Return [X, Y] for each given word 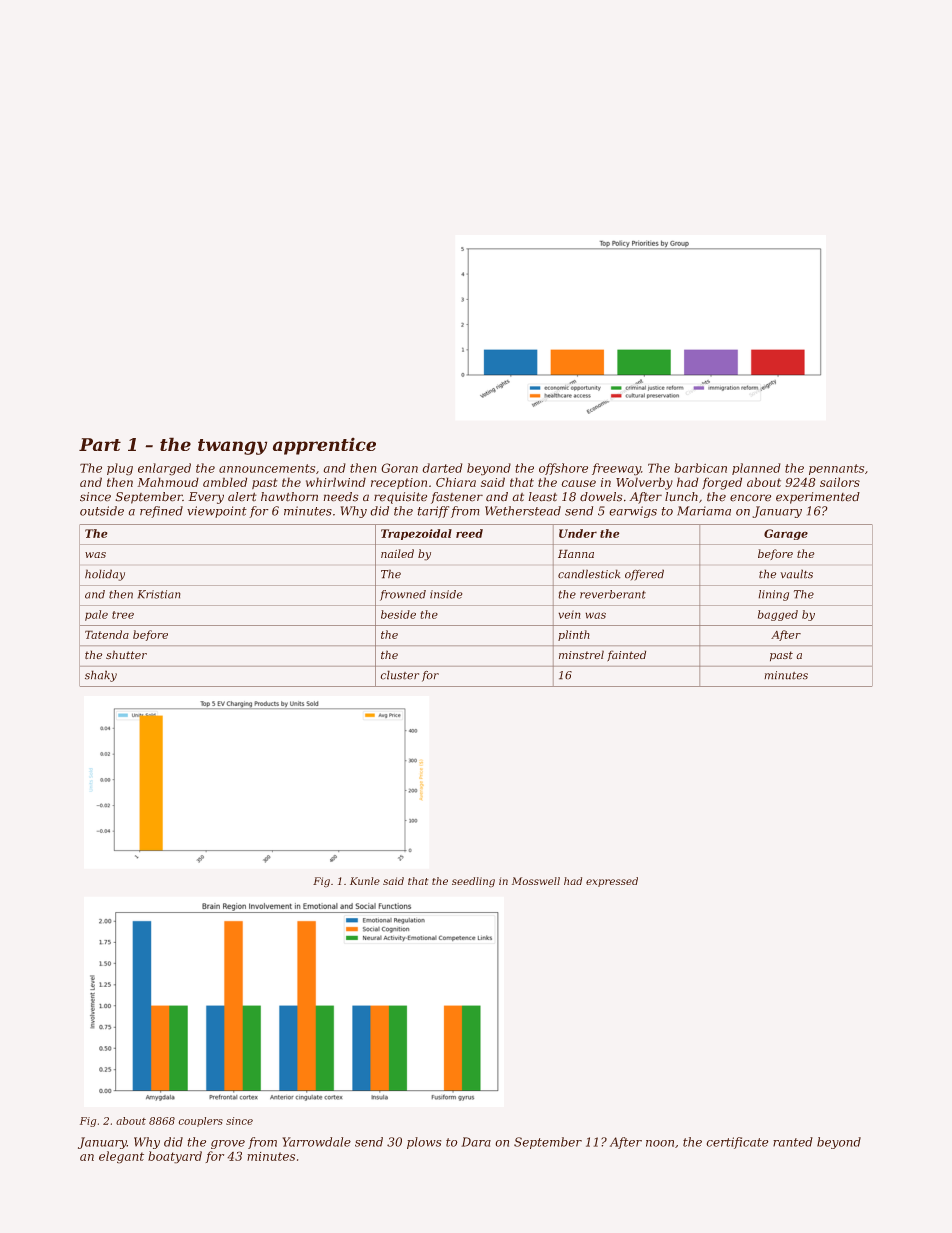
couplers [200, 1122]
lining [773, 595]
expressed [612, 882]
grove [228, 1144]
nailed [397, 553]
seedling [473, 882]
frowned [403, 595]
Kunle [365, 881]
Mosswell [536, 881]
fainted [626, 656]
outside [102, 511]
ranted [793, 1142]
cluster [400, 675]
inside [446, 594]
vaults [796, 574]
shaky [101, 676]
